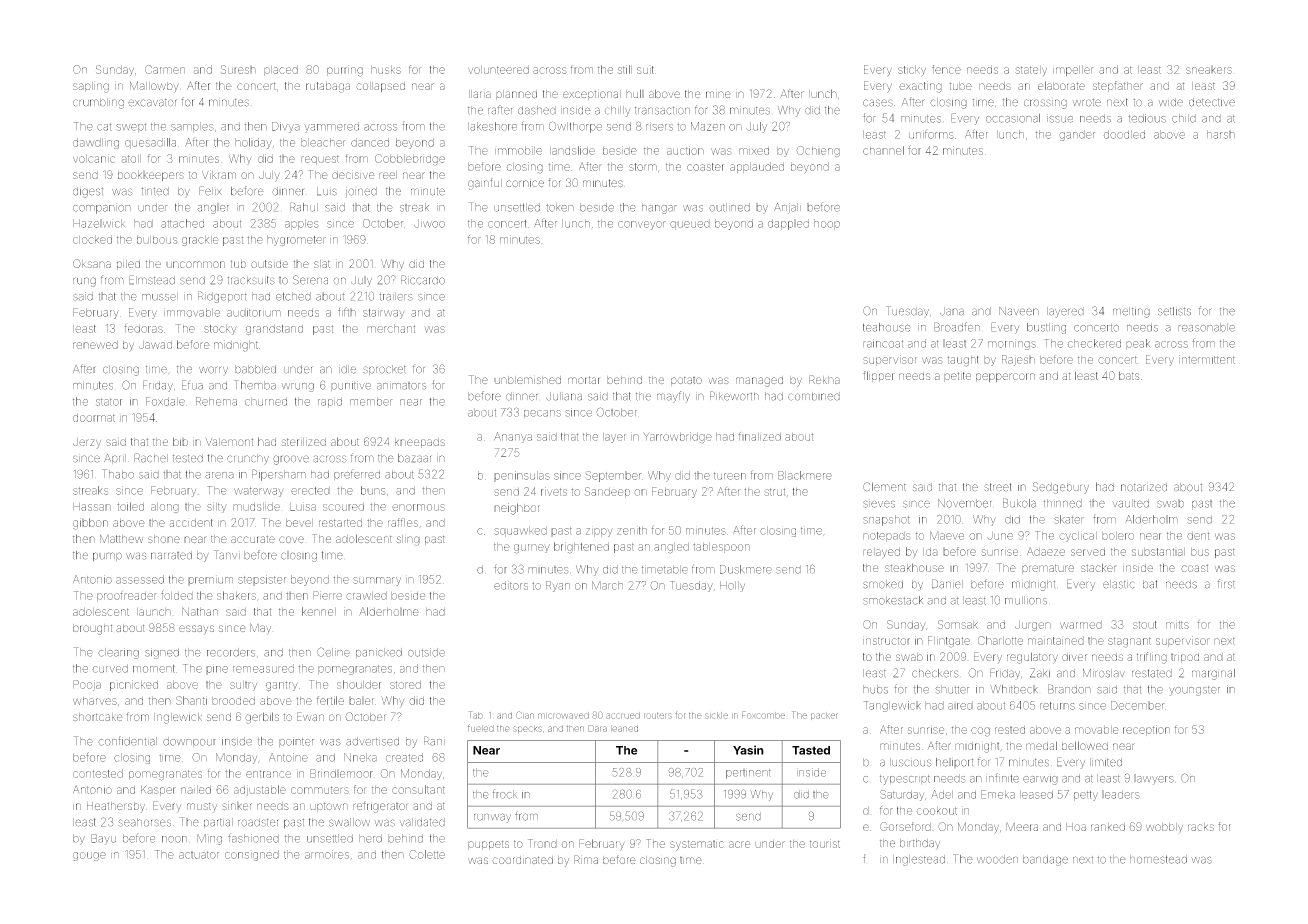 This page has height=924, width=1308. I want to click on placed, so click(281, 71).
